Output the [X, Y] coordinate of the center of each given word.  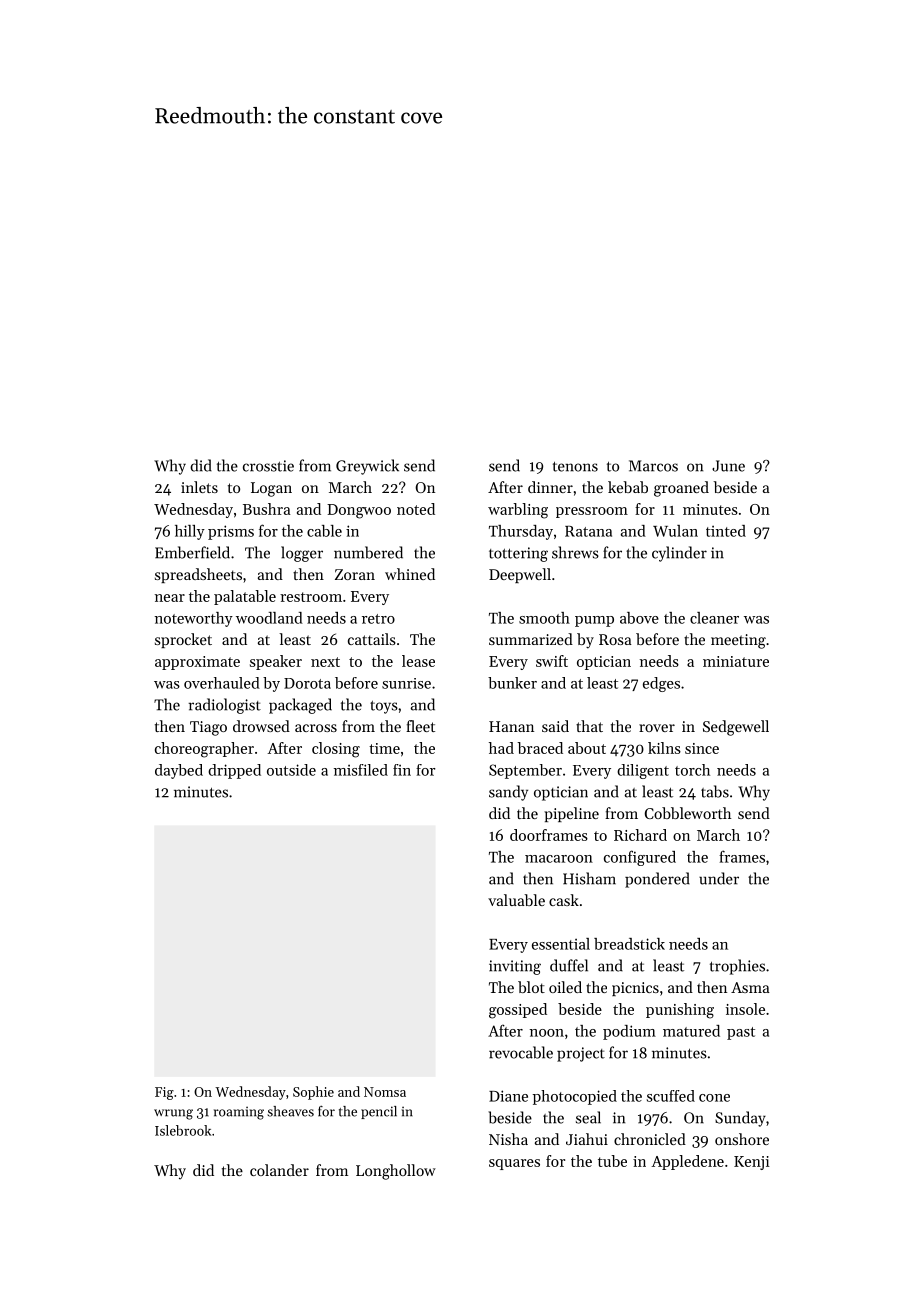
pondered [657, 880]
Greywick [367, 467]
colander [279, 1170]
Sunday [740, 1119]
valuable [516, 900]
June [728, 466]
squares [514, 1164]
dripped [234, 771]
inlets [199, 487]
